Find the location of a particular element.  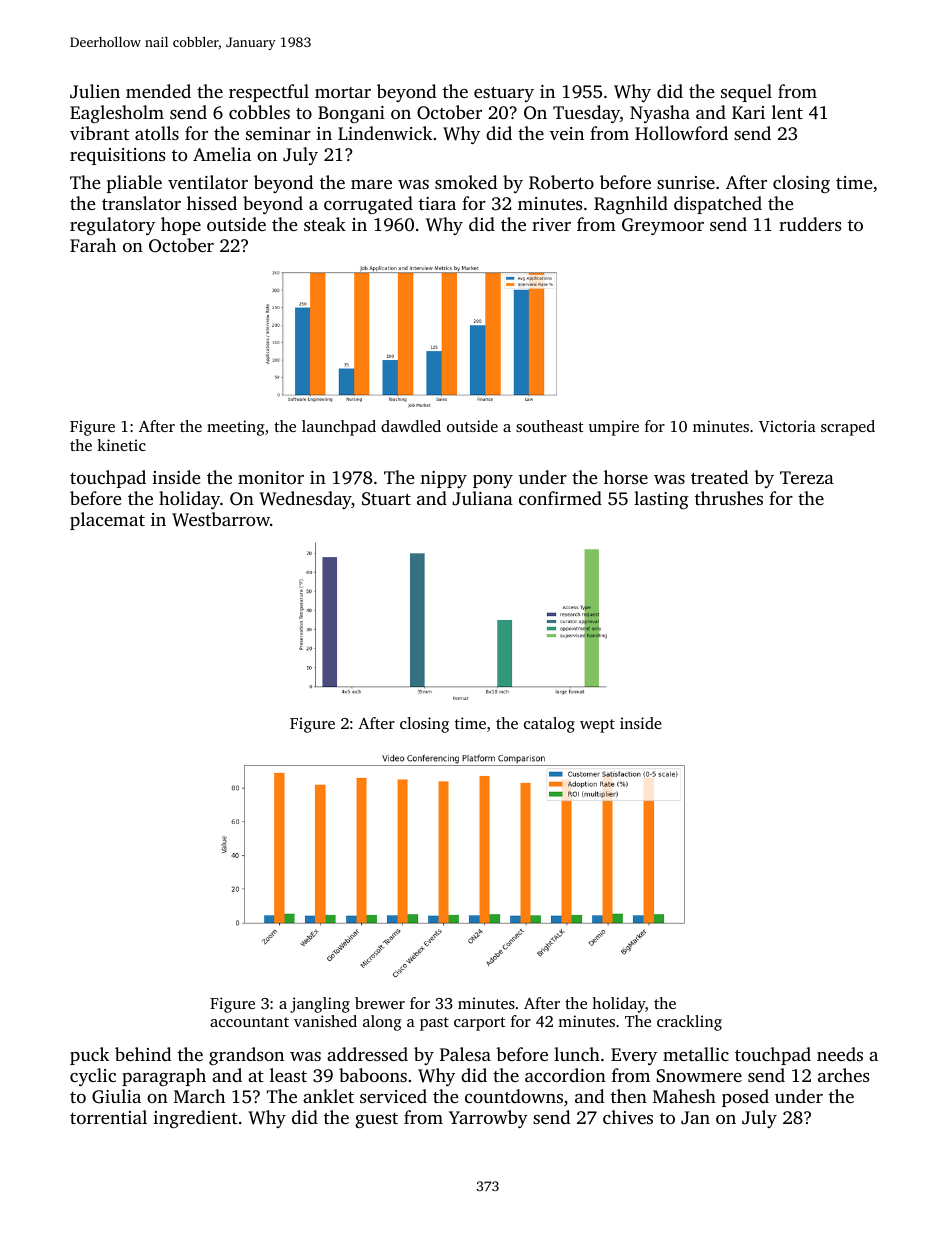

meeting is located at coordinates (236, 428).
